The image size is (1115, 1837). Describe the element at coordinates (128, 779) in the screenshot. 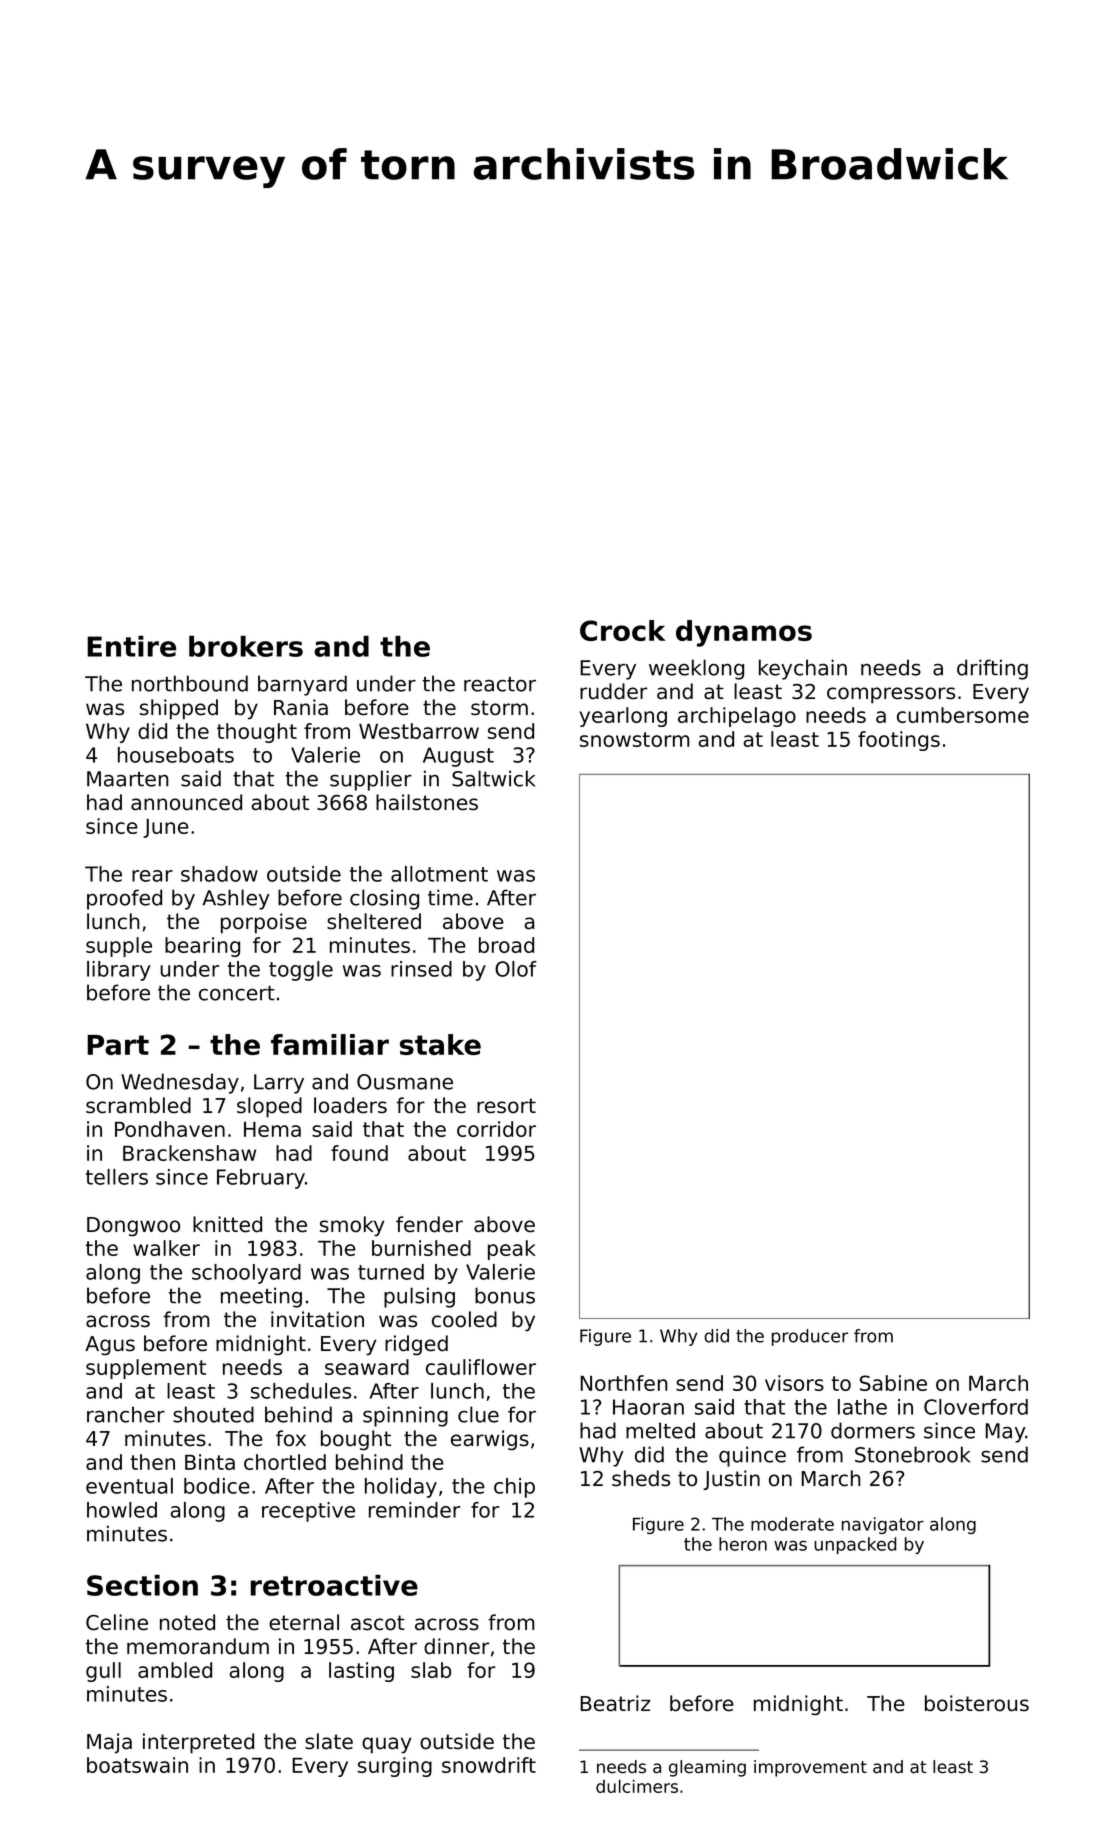

I see `Maarten` at that location.
